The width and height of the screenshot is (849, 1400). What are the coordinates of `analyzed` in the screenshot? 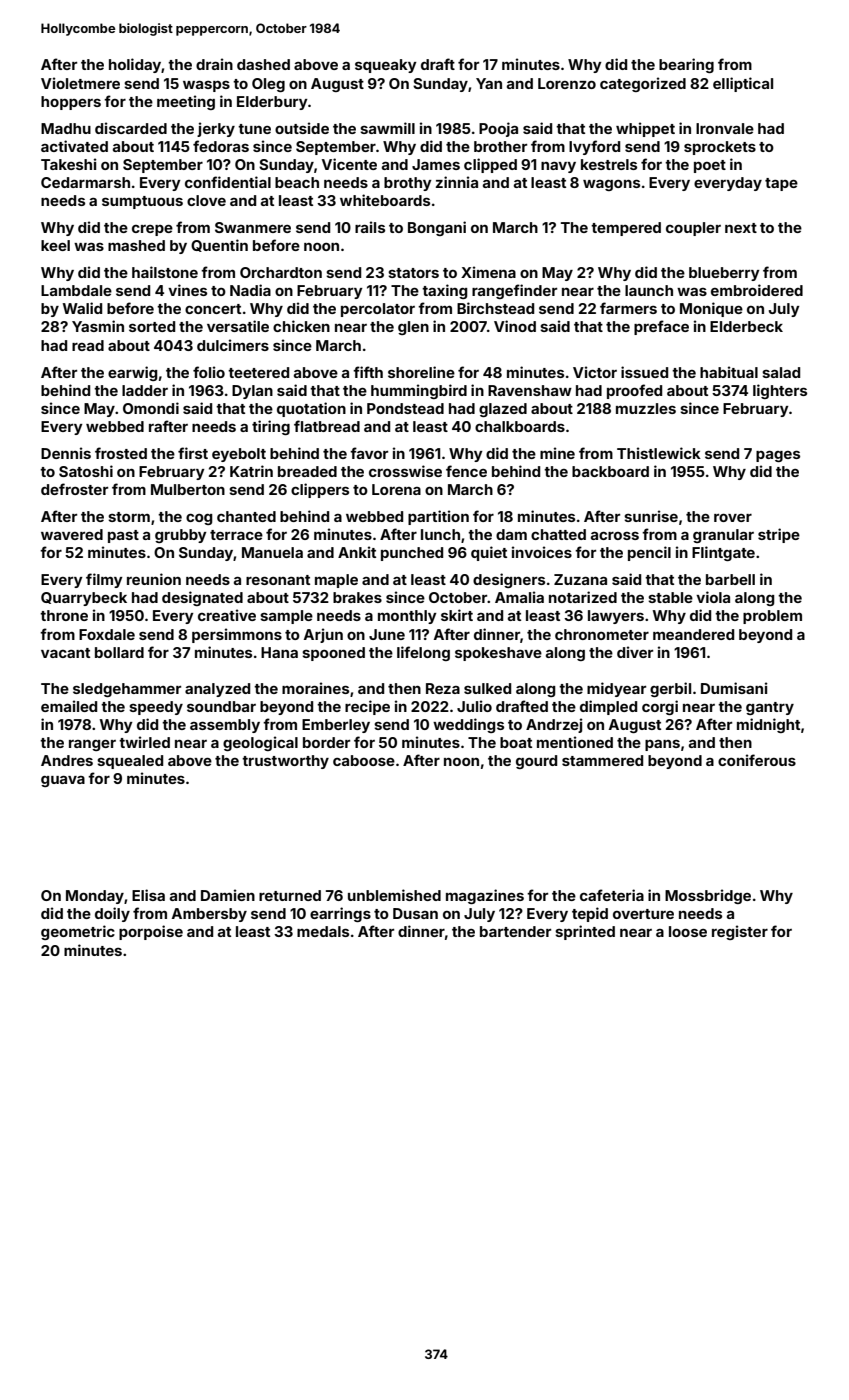 It's located at (217, 690).
